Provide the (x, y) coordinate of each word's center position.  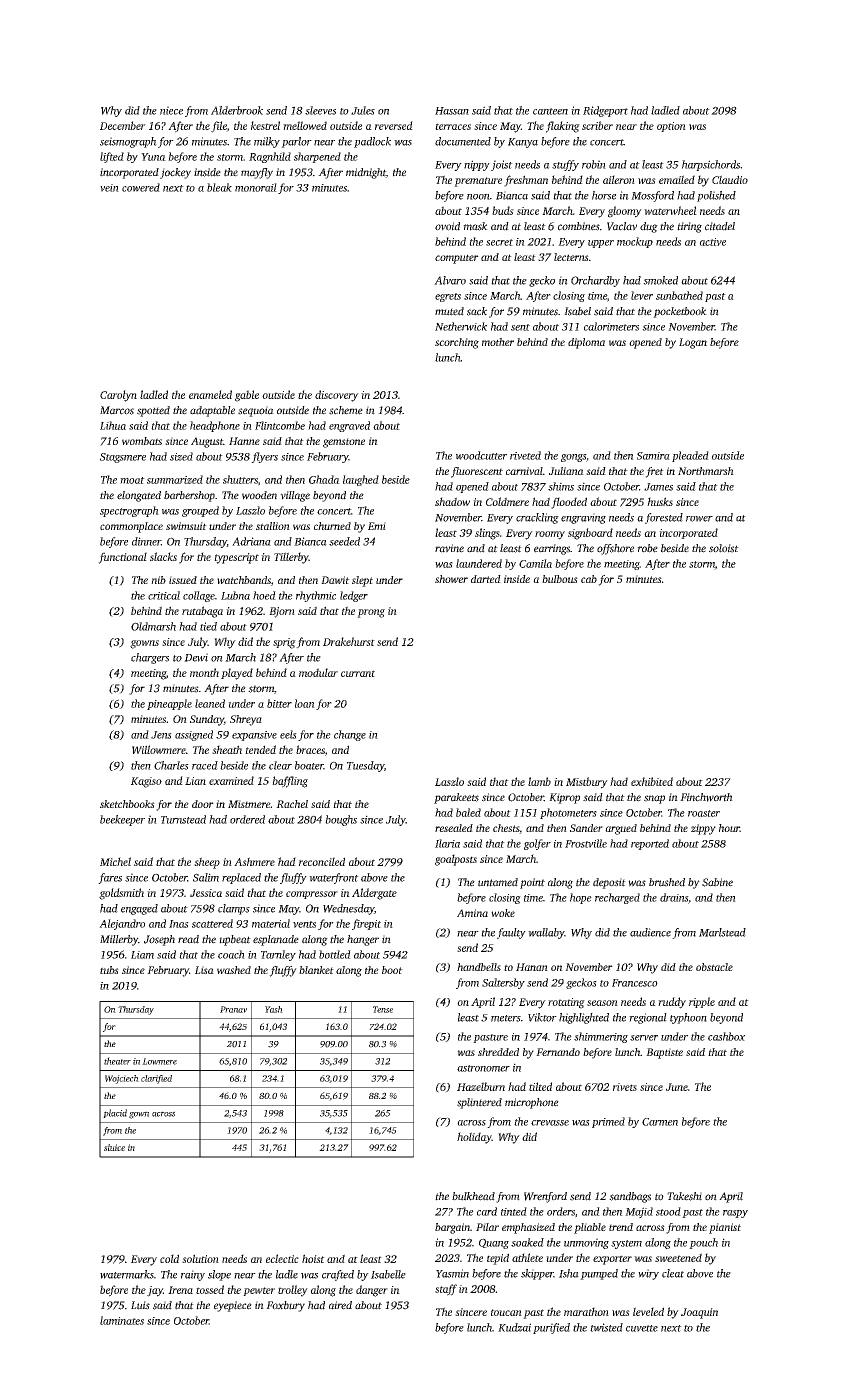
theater (117, 1061)
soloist (724, 548)
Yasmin (452, 1273)
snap (654, 799)
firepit (366, 924)
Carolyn (118, 396)
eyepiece (233, 1306)
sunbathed (679, 295)
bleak (219, 187)
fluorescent (477, 472)
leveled (648, 1311)
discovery (337, 396)
